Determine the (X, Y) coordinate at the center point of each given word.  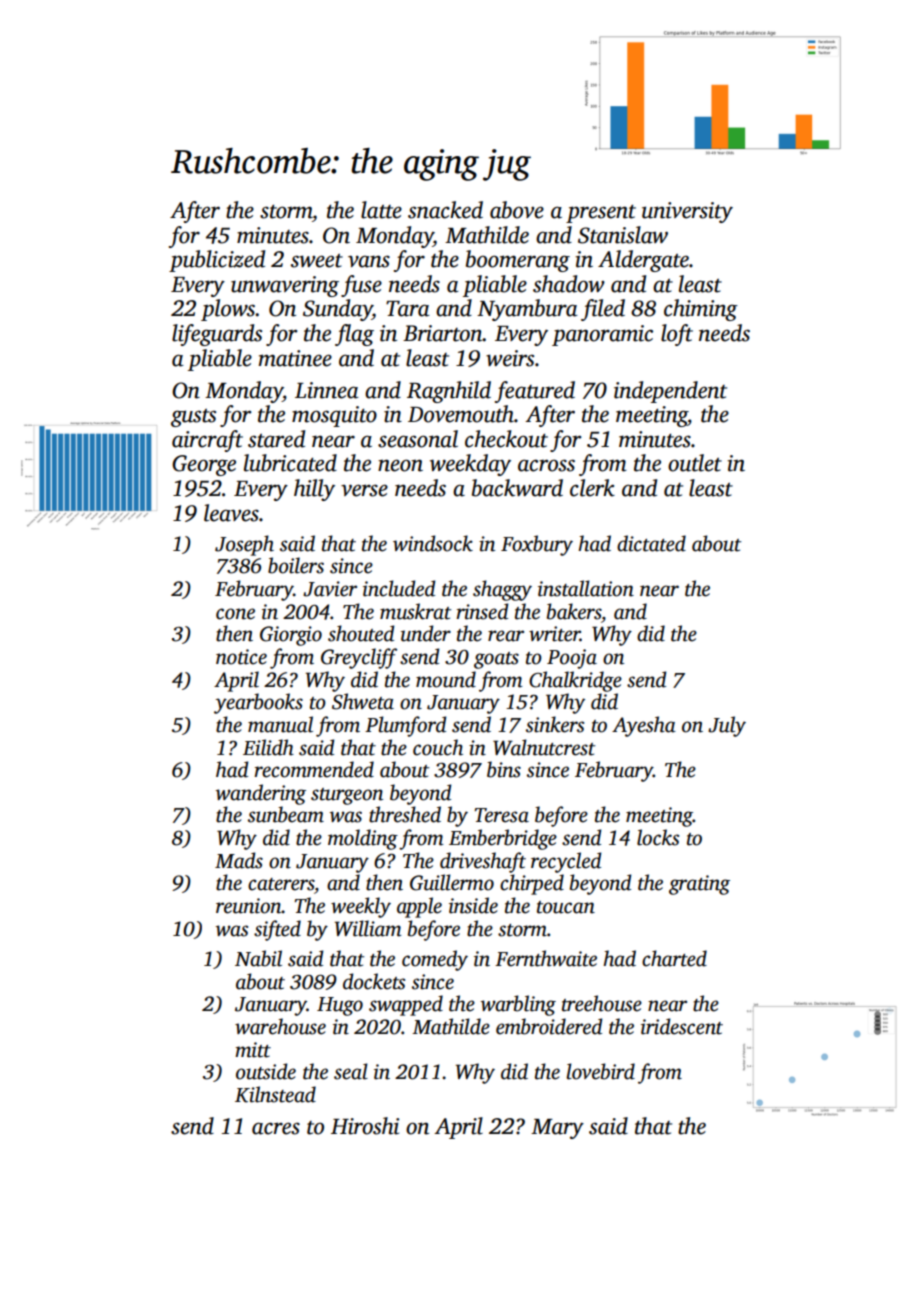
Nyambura (527, 310)
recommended (314, 769)
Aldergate (643, 261)
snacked (445, 210)
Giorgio (291, 636)
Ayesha (644, 726)
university (687, 212)
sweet (317, 261)
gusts (193, 418)
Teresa (502, 815)
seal (351, 1071)
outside (266, 1071)
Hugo (340, 1006)
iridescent (682, 1026)
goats (496, 660)
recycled (566, 862)
